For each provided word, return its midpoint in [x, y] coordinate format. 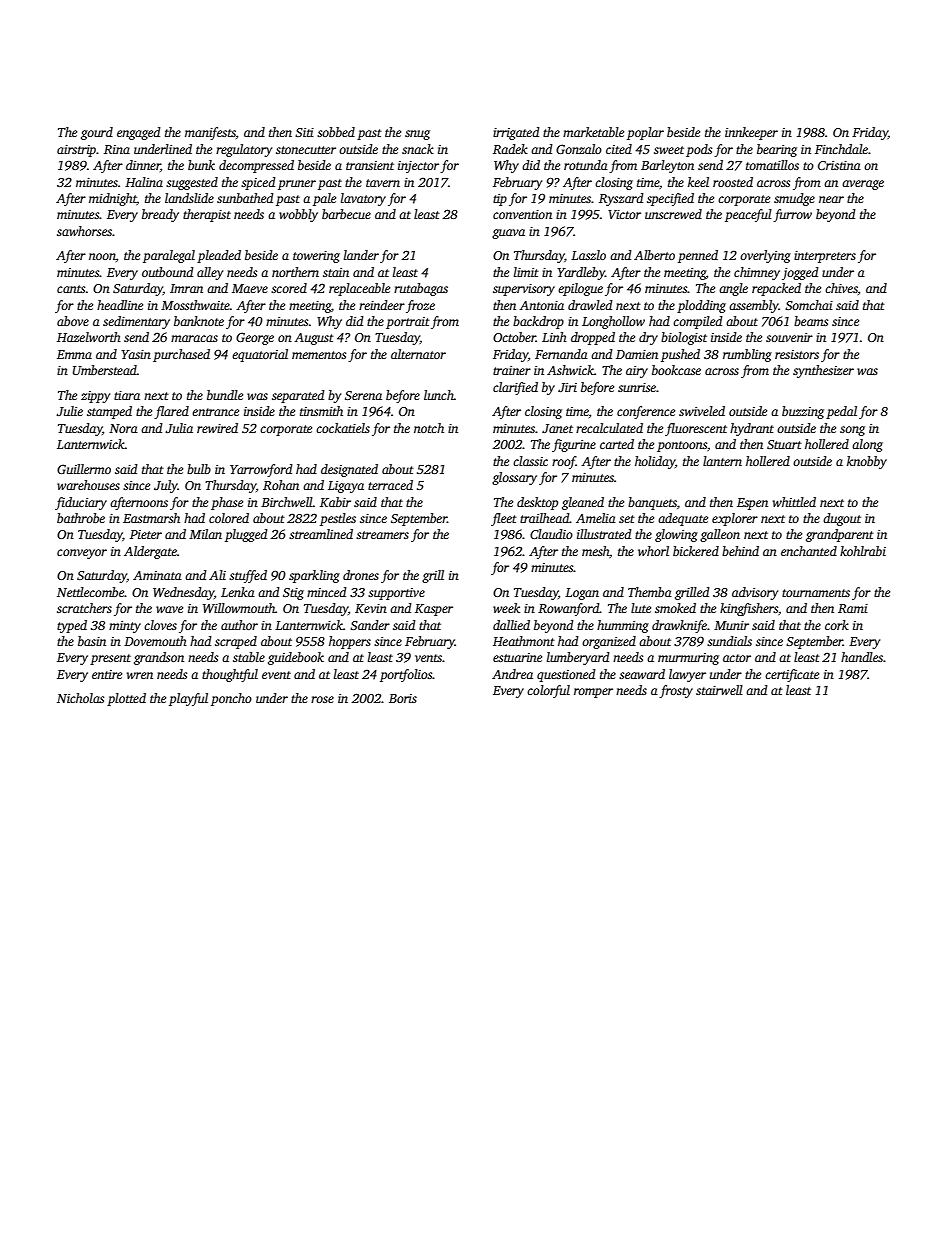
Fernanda [561, 354]
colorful [548, 691]
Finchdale [841, 149]
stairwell [719, 690]
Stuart [784, 444]
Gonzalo [579, 149]
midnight [113, 199]
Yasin [136, 354]
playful [188, 699]
